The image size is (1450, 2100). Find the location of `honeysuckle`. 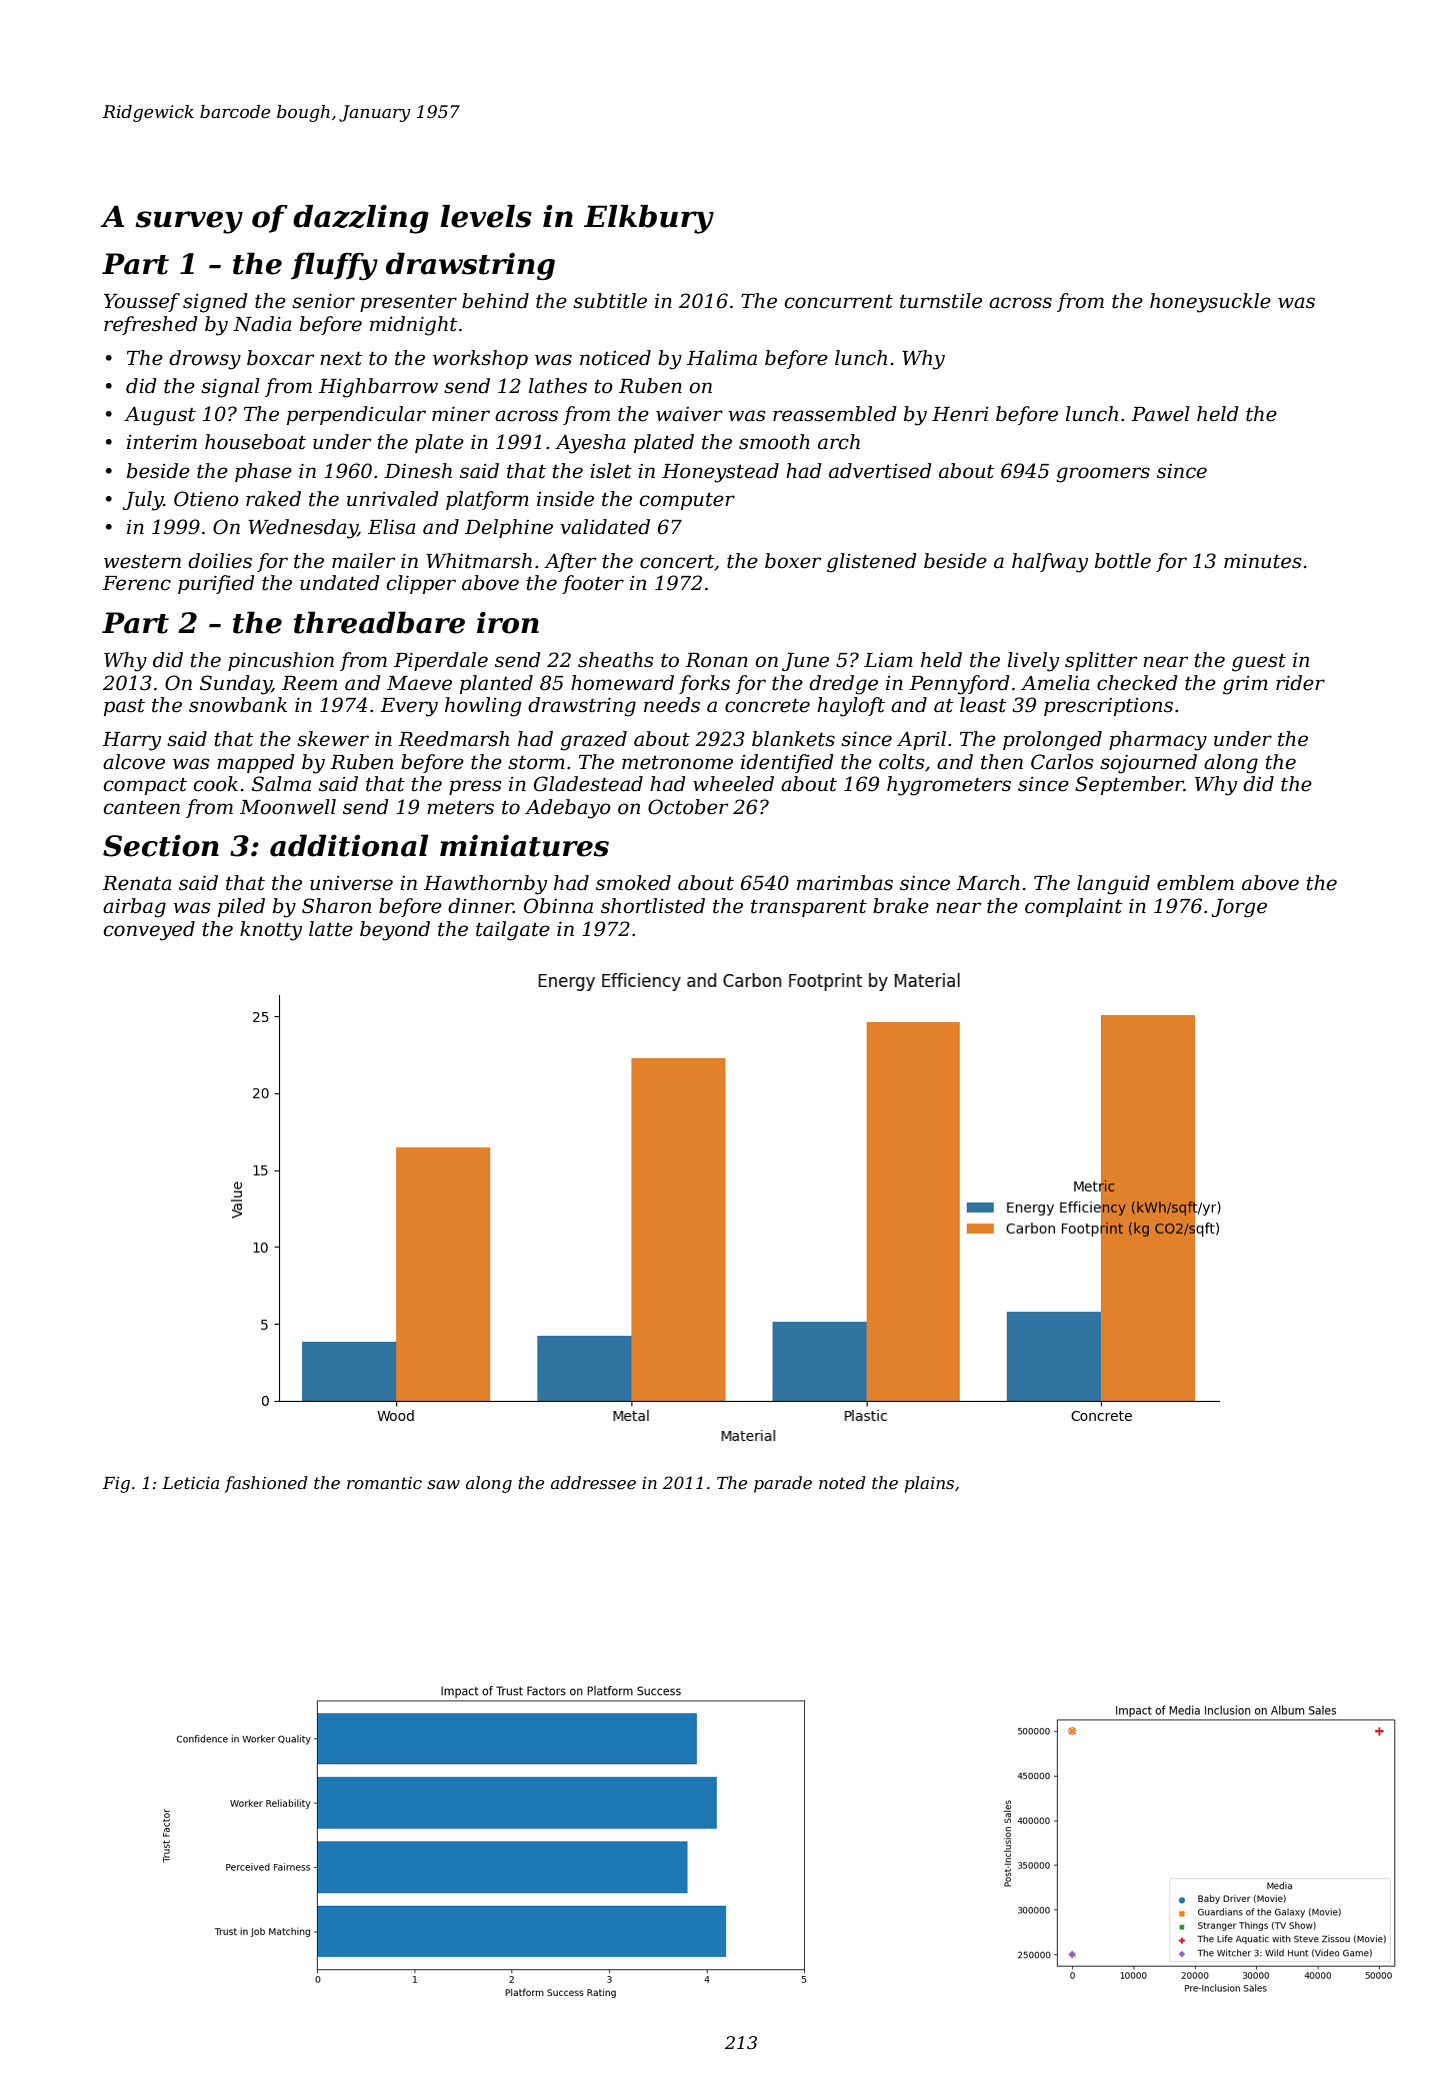

honeysuckle is located at coordinates (1210, 303).
